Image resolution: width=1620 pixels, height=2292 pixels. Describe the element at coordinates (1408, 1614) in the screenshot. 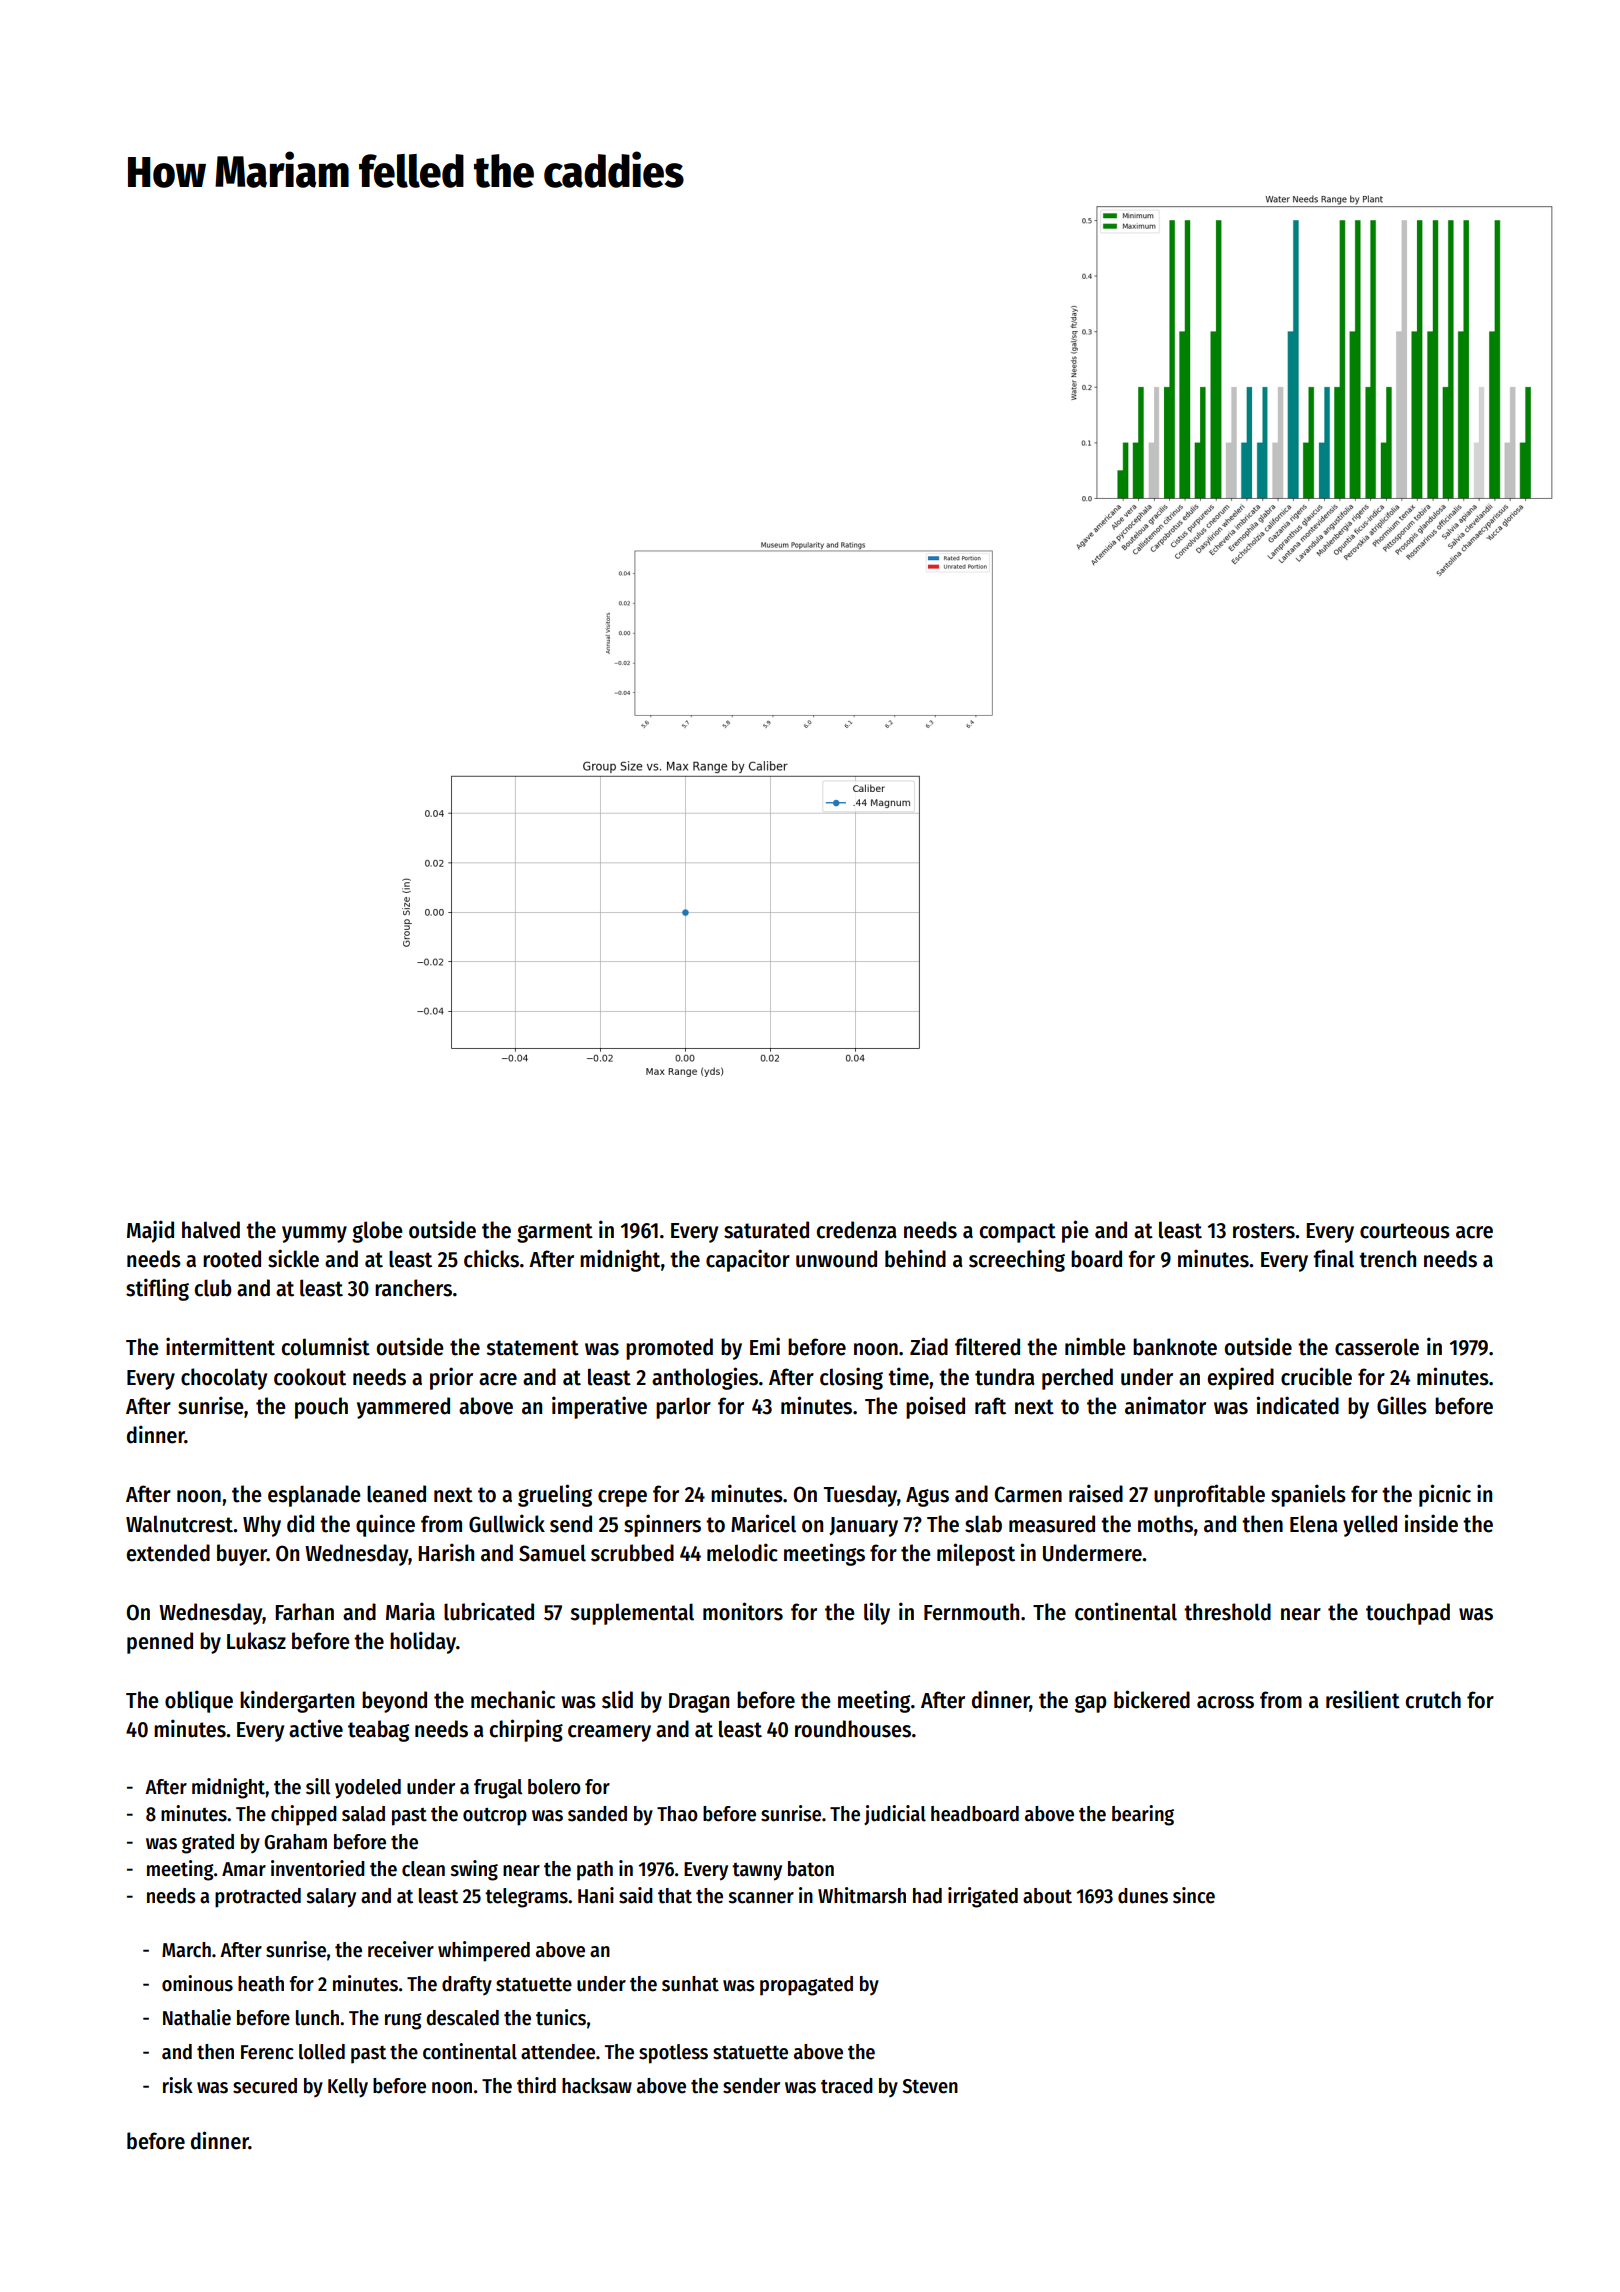

I see `touchpad` at that location.
